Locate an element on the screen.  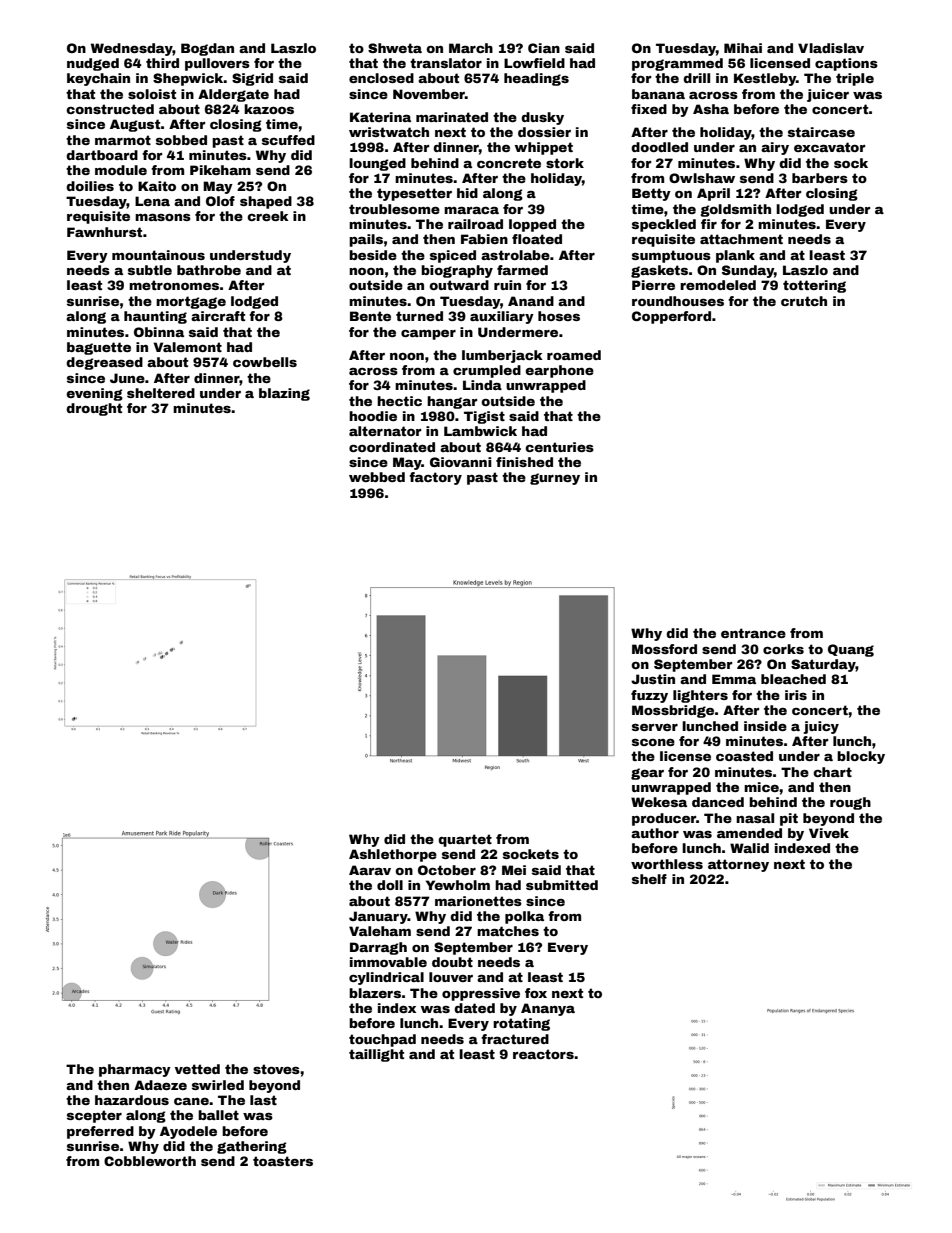
Aarav is located at coordinates (370, 870).
